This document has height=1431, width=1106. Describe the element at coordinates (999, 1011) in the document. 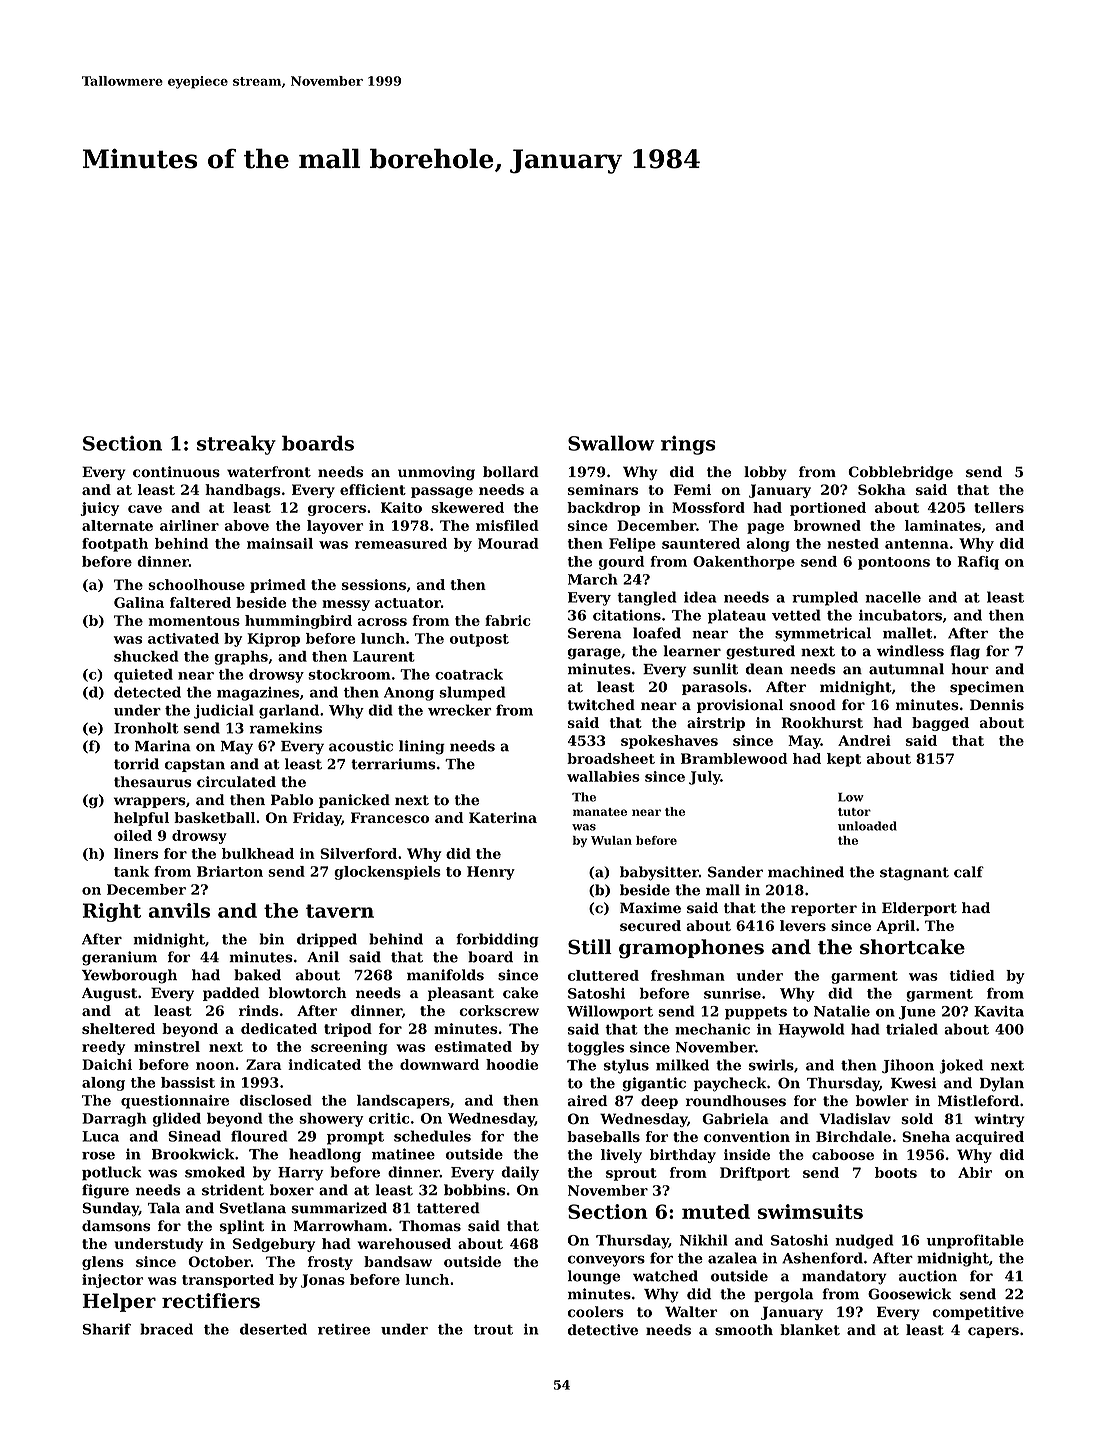

I see `Kavita` at that location.
